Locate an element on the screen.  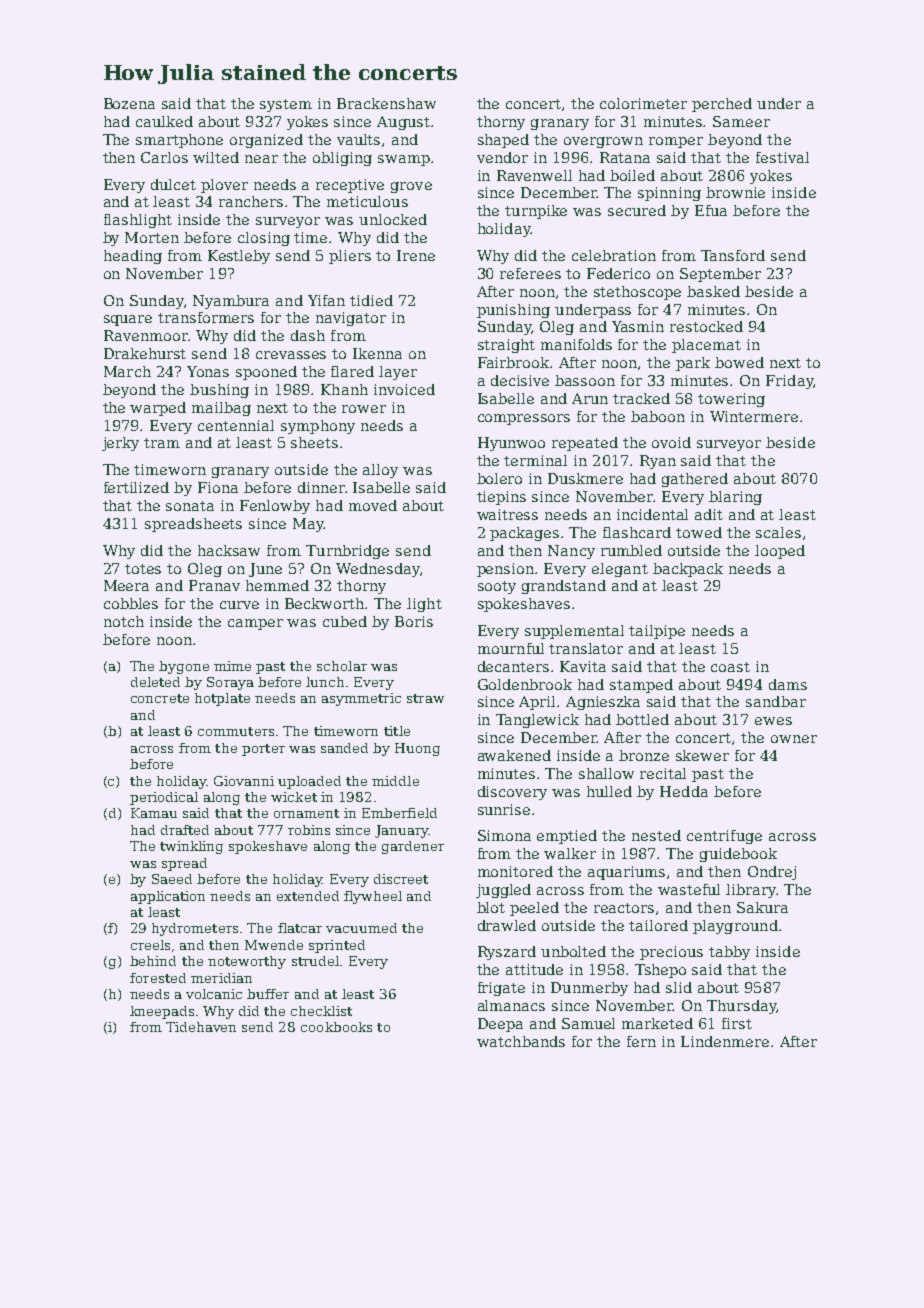
asymmetric is located at coordinates (361, 699).
